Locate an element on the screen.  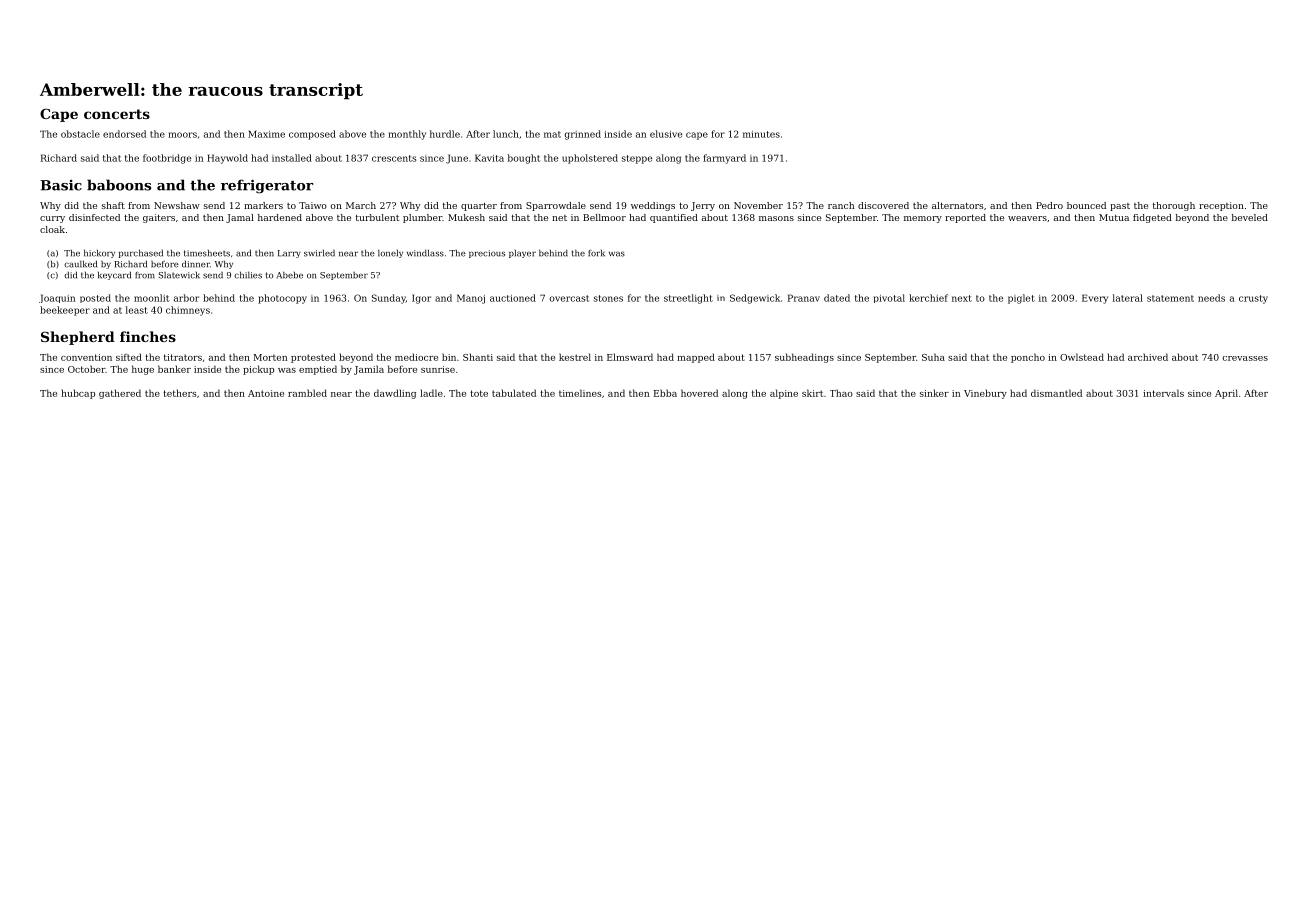
bounced is located at coordinates (1086, 205).
